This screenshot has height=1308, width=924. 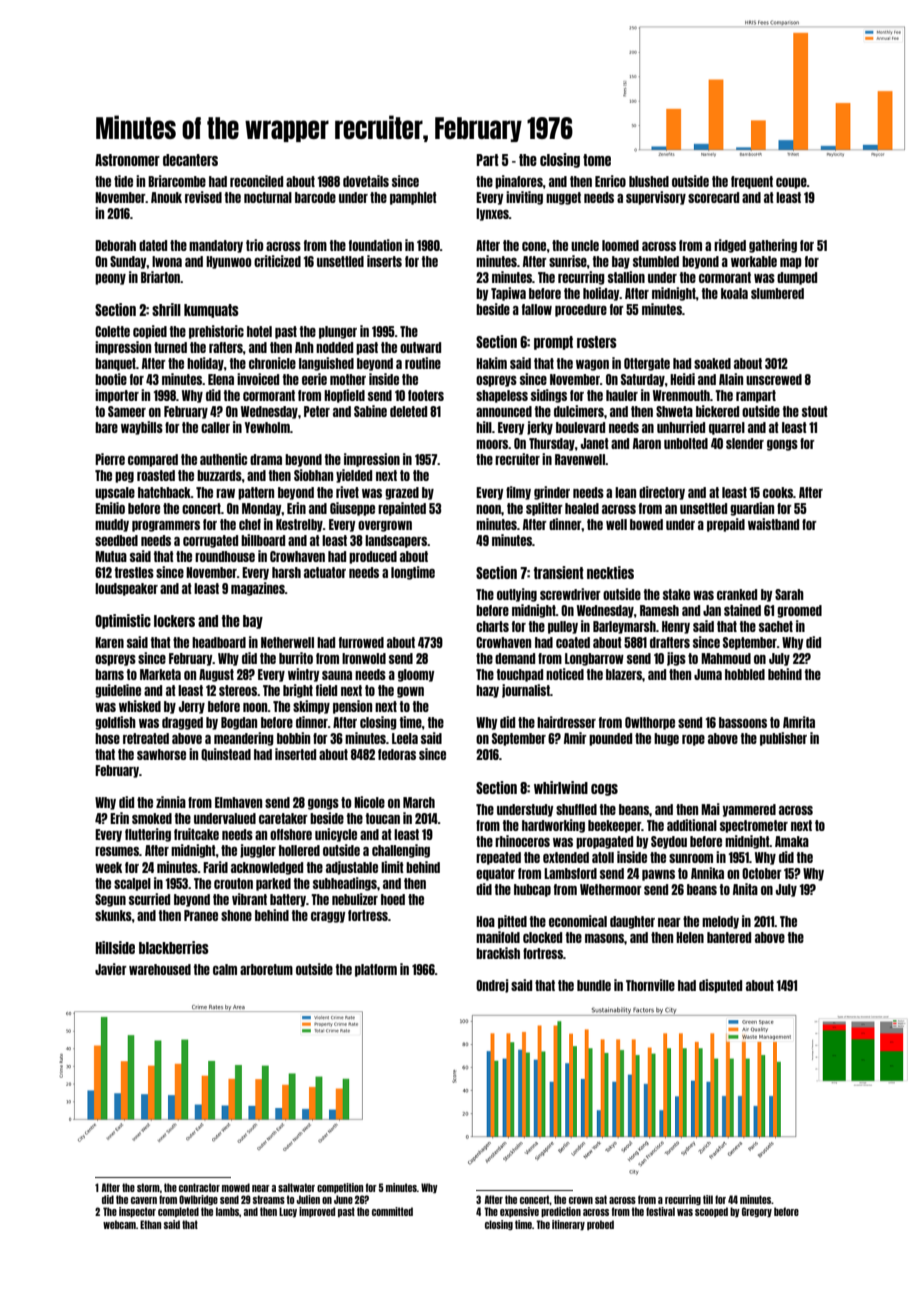 I want to click on hose, so click(x=107, y=738).
